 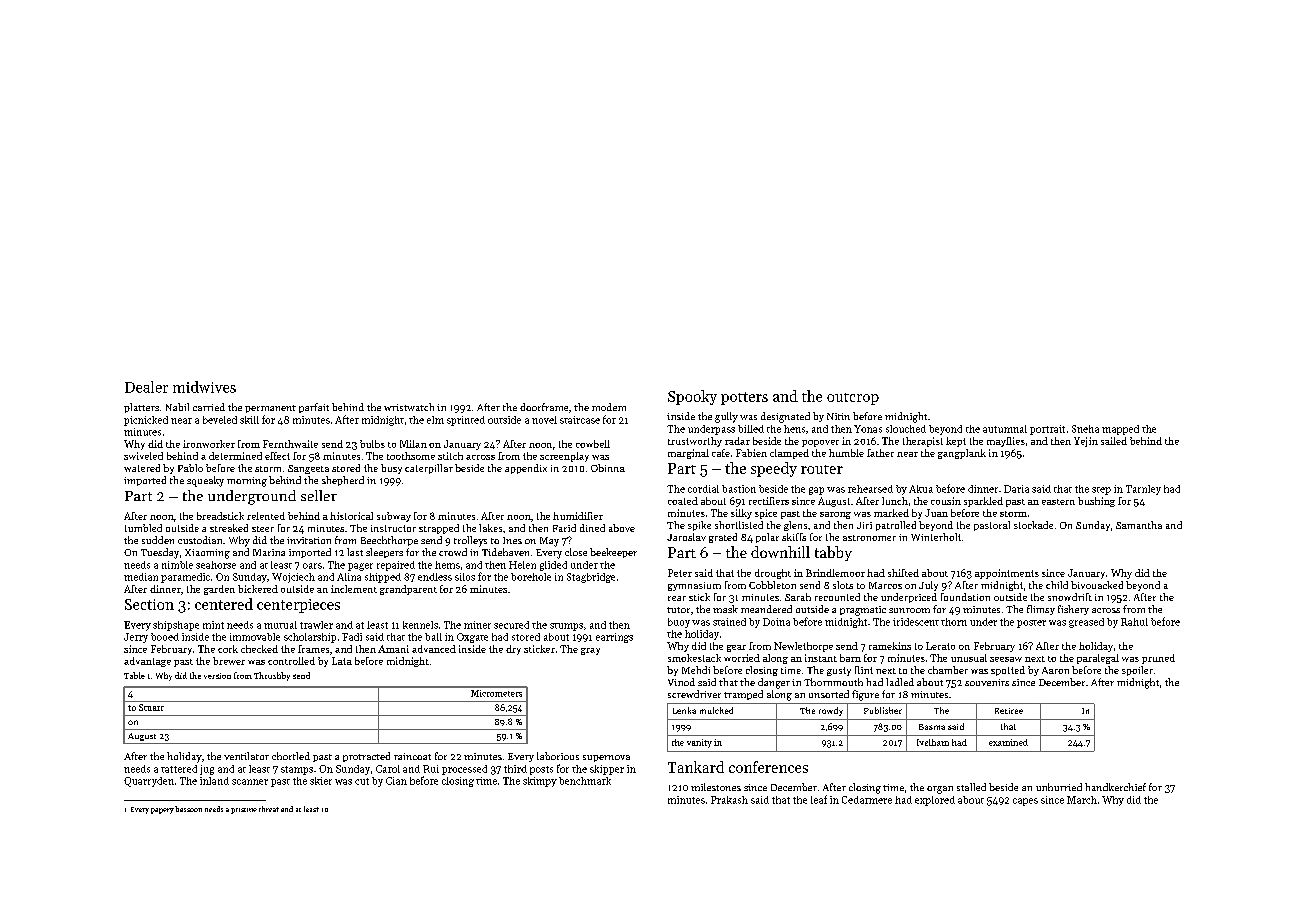 What do you see at coordinates (179, 769) in the screenshot?
I see `tattered` at bounding box center [179, 769].
